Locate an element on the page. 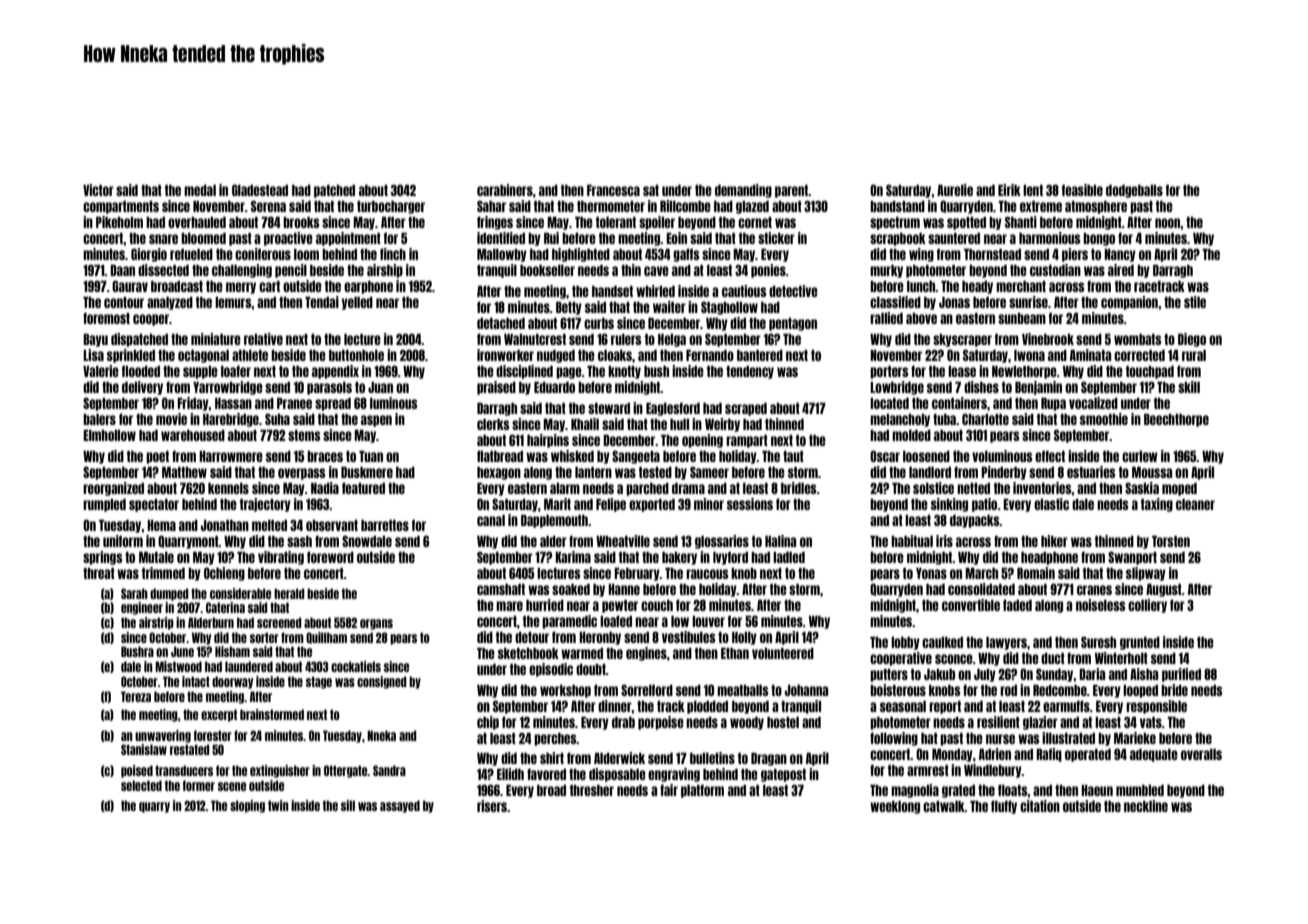  poised is located at coordinates (137, 771).
